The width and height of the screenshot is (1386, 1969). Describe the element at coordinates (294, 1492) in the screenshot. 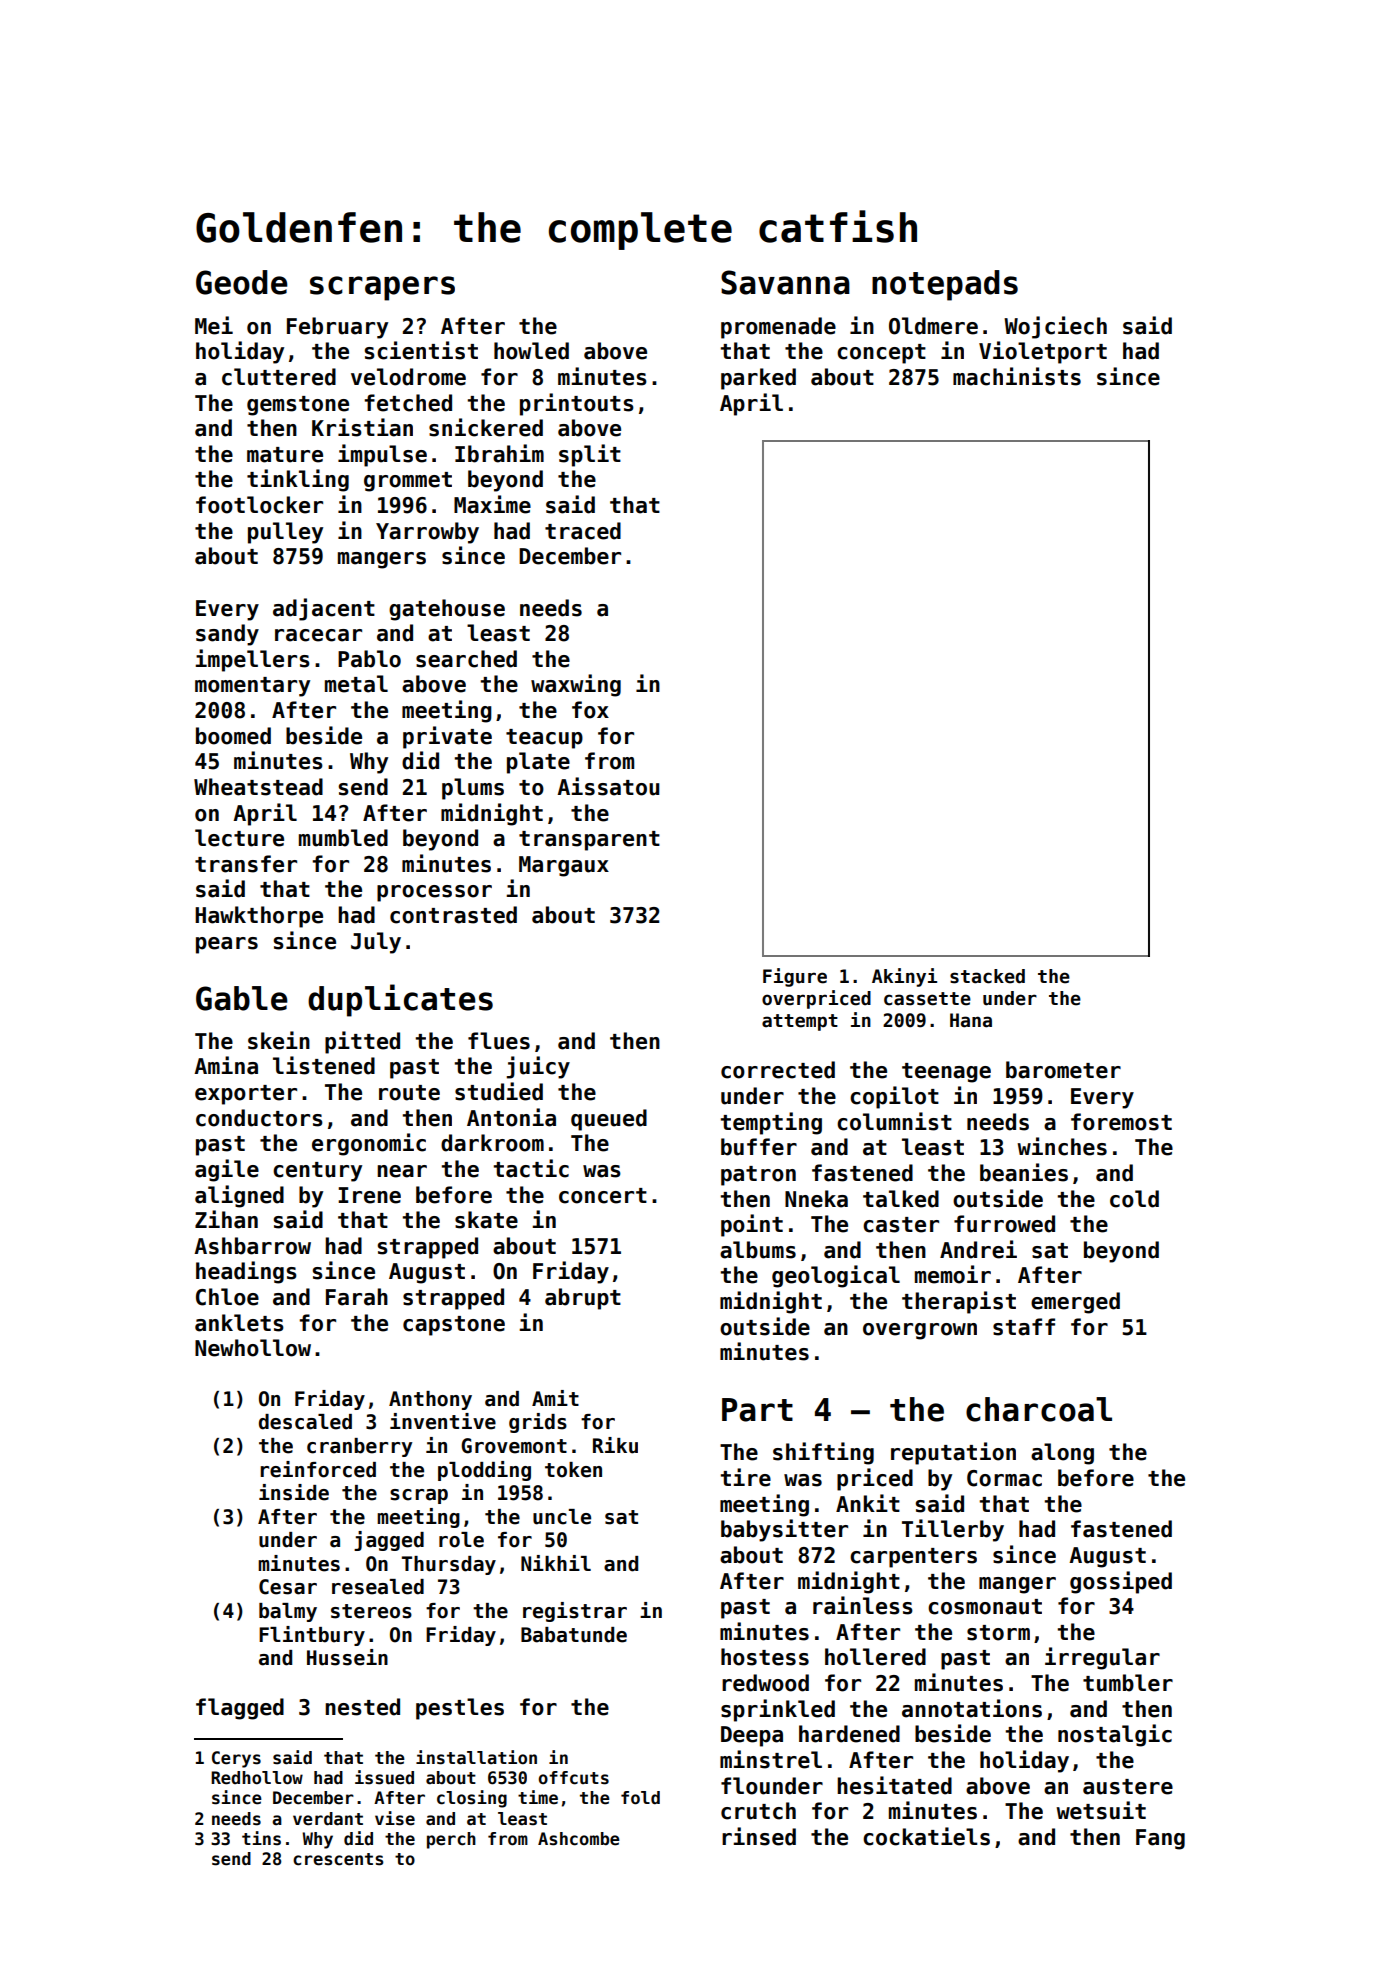

I see `inside` at that location.
